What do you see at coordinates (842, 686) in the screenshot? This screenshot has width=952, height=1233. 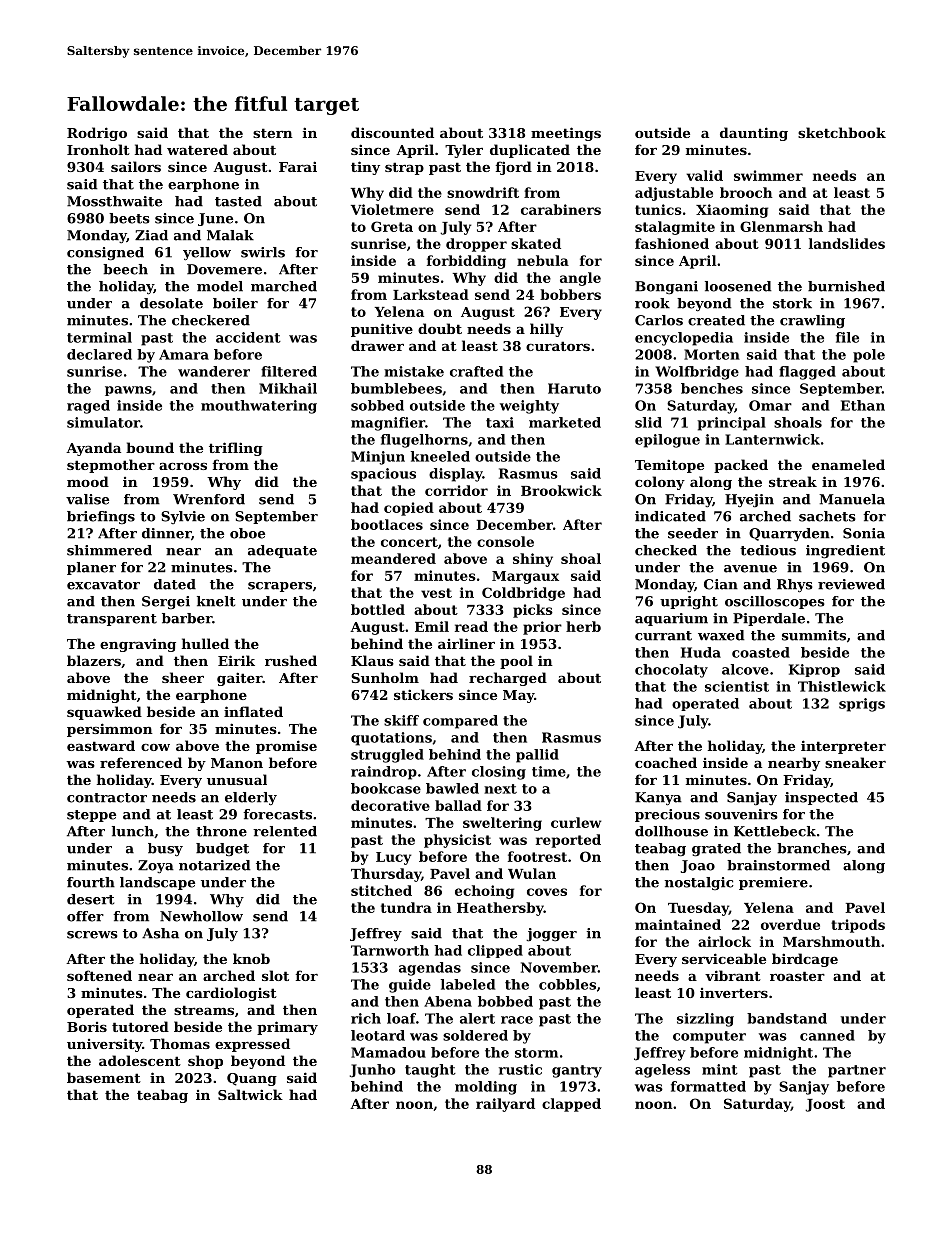 I see `Thistlewick` at bounding box center [842, 686].
